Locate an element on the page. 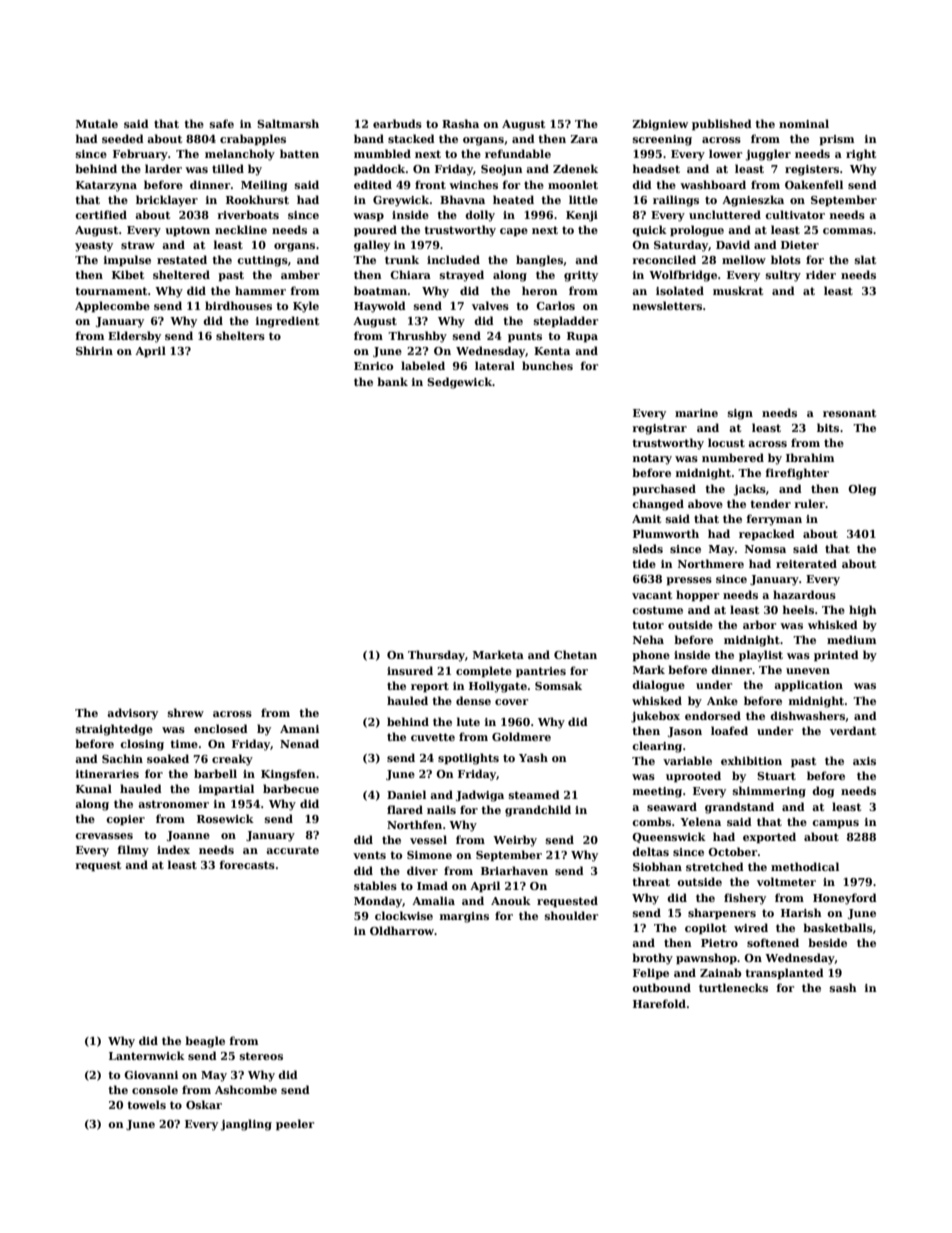  insured is located at coordinates (410, 670).
